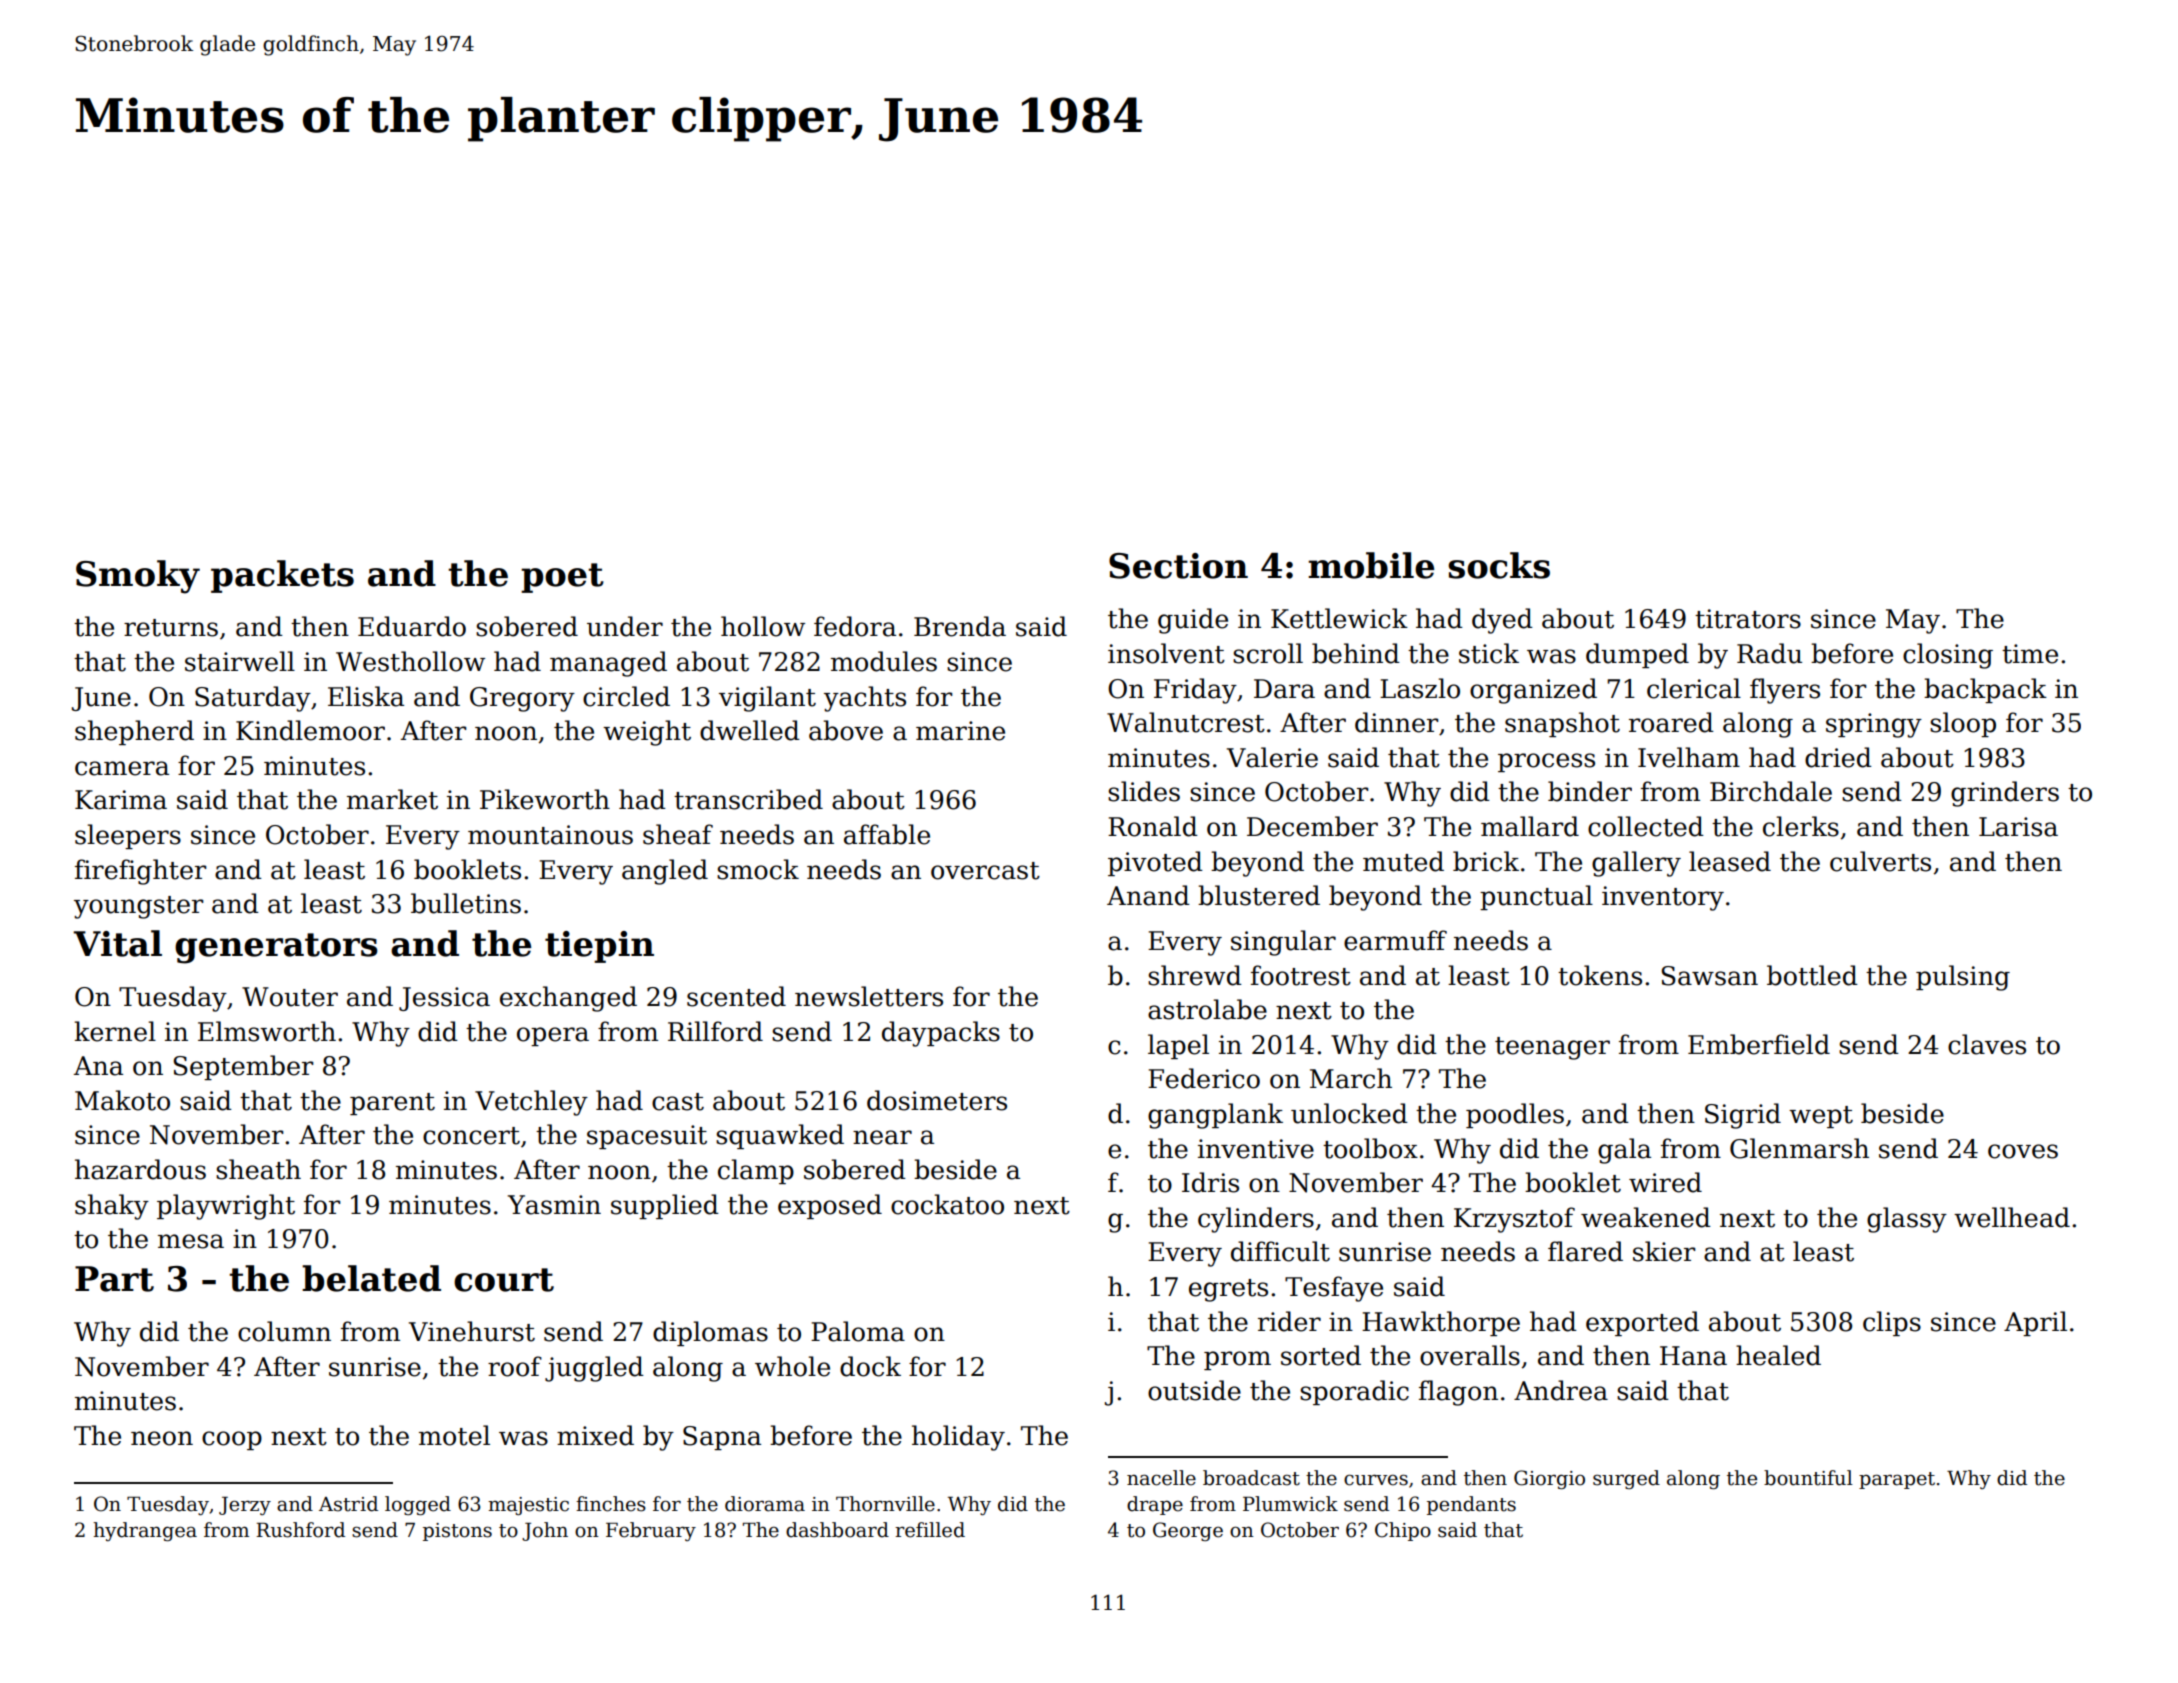  I want to click on modules, so click(884, 661).
